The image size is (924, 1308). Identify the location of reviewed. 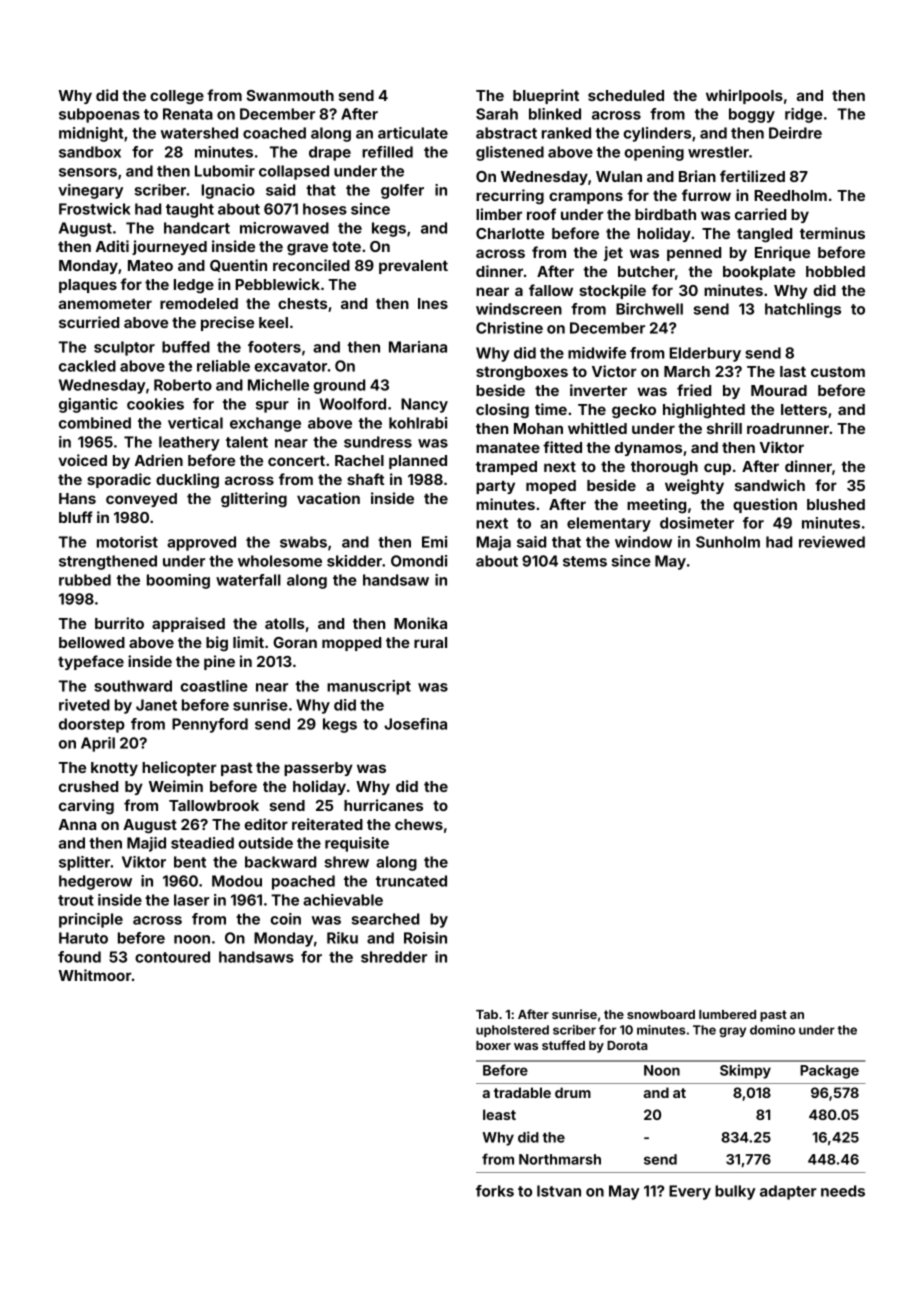
(832, 542).
